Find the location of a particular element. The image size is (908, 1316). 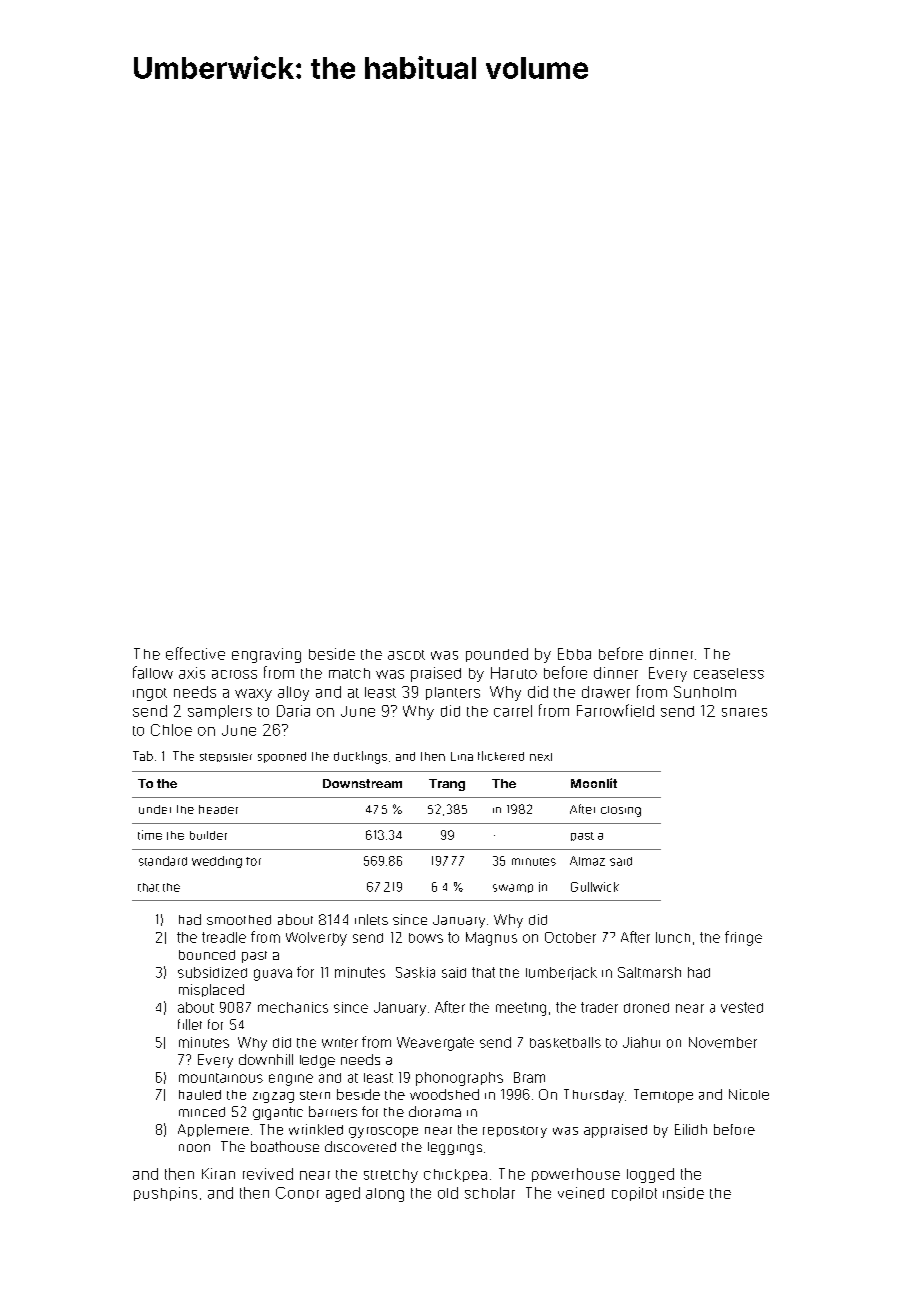

vested is located at coordinates (742, 1007).
